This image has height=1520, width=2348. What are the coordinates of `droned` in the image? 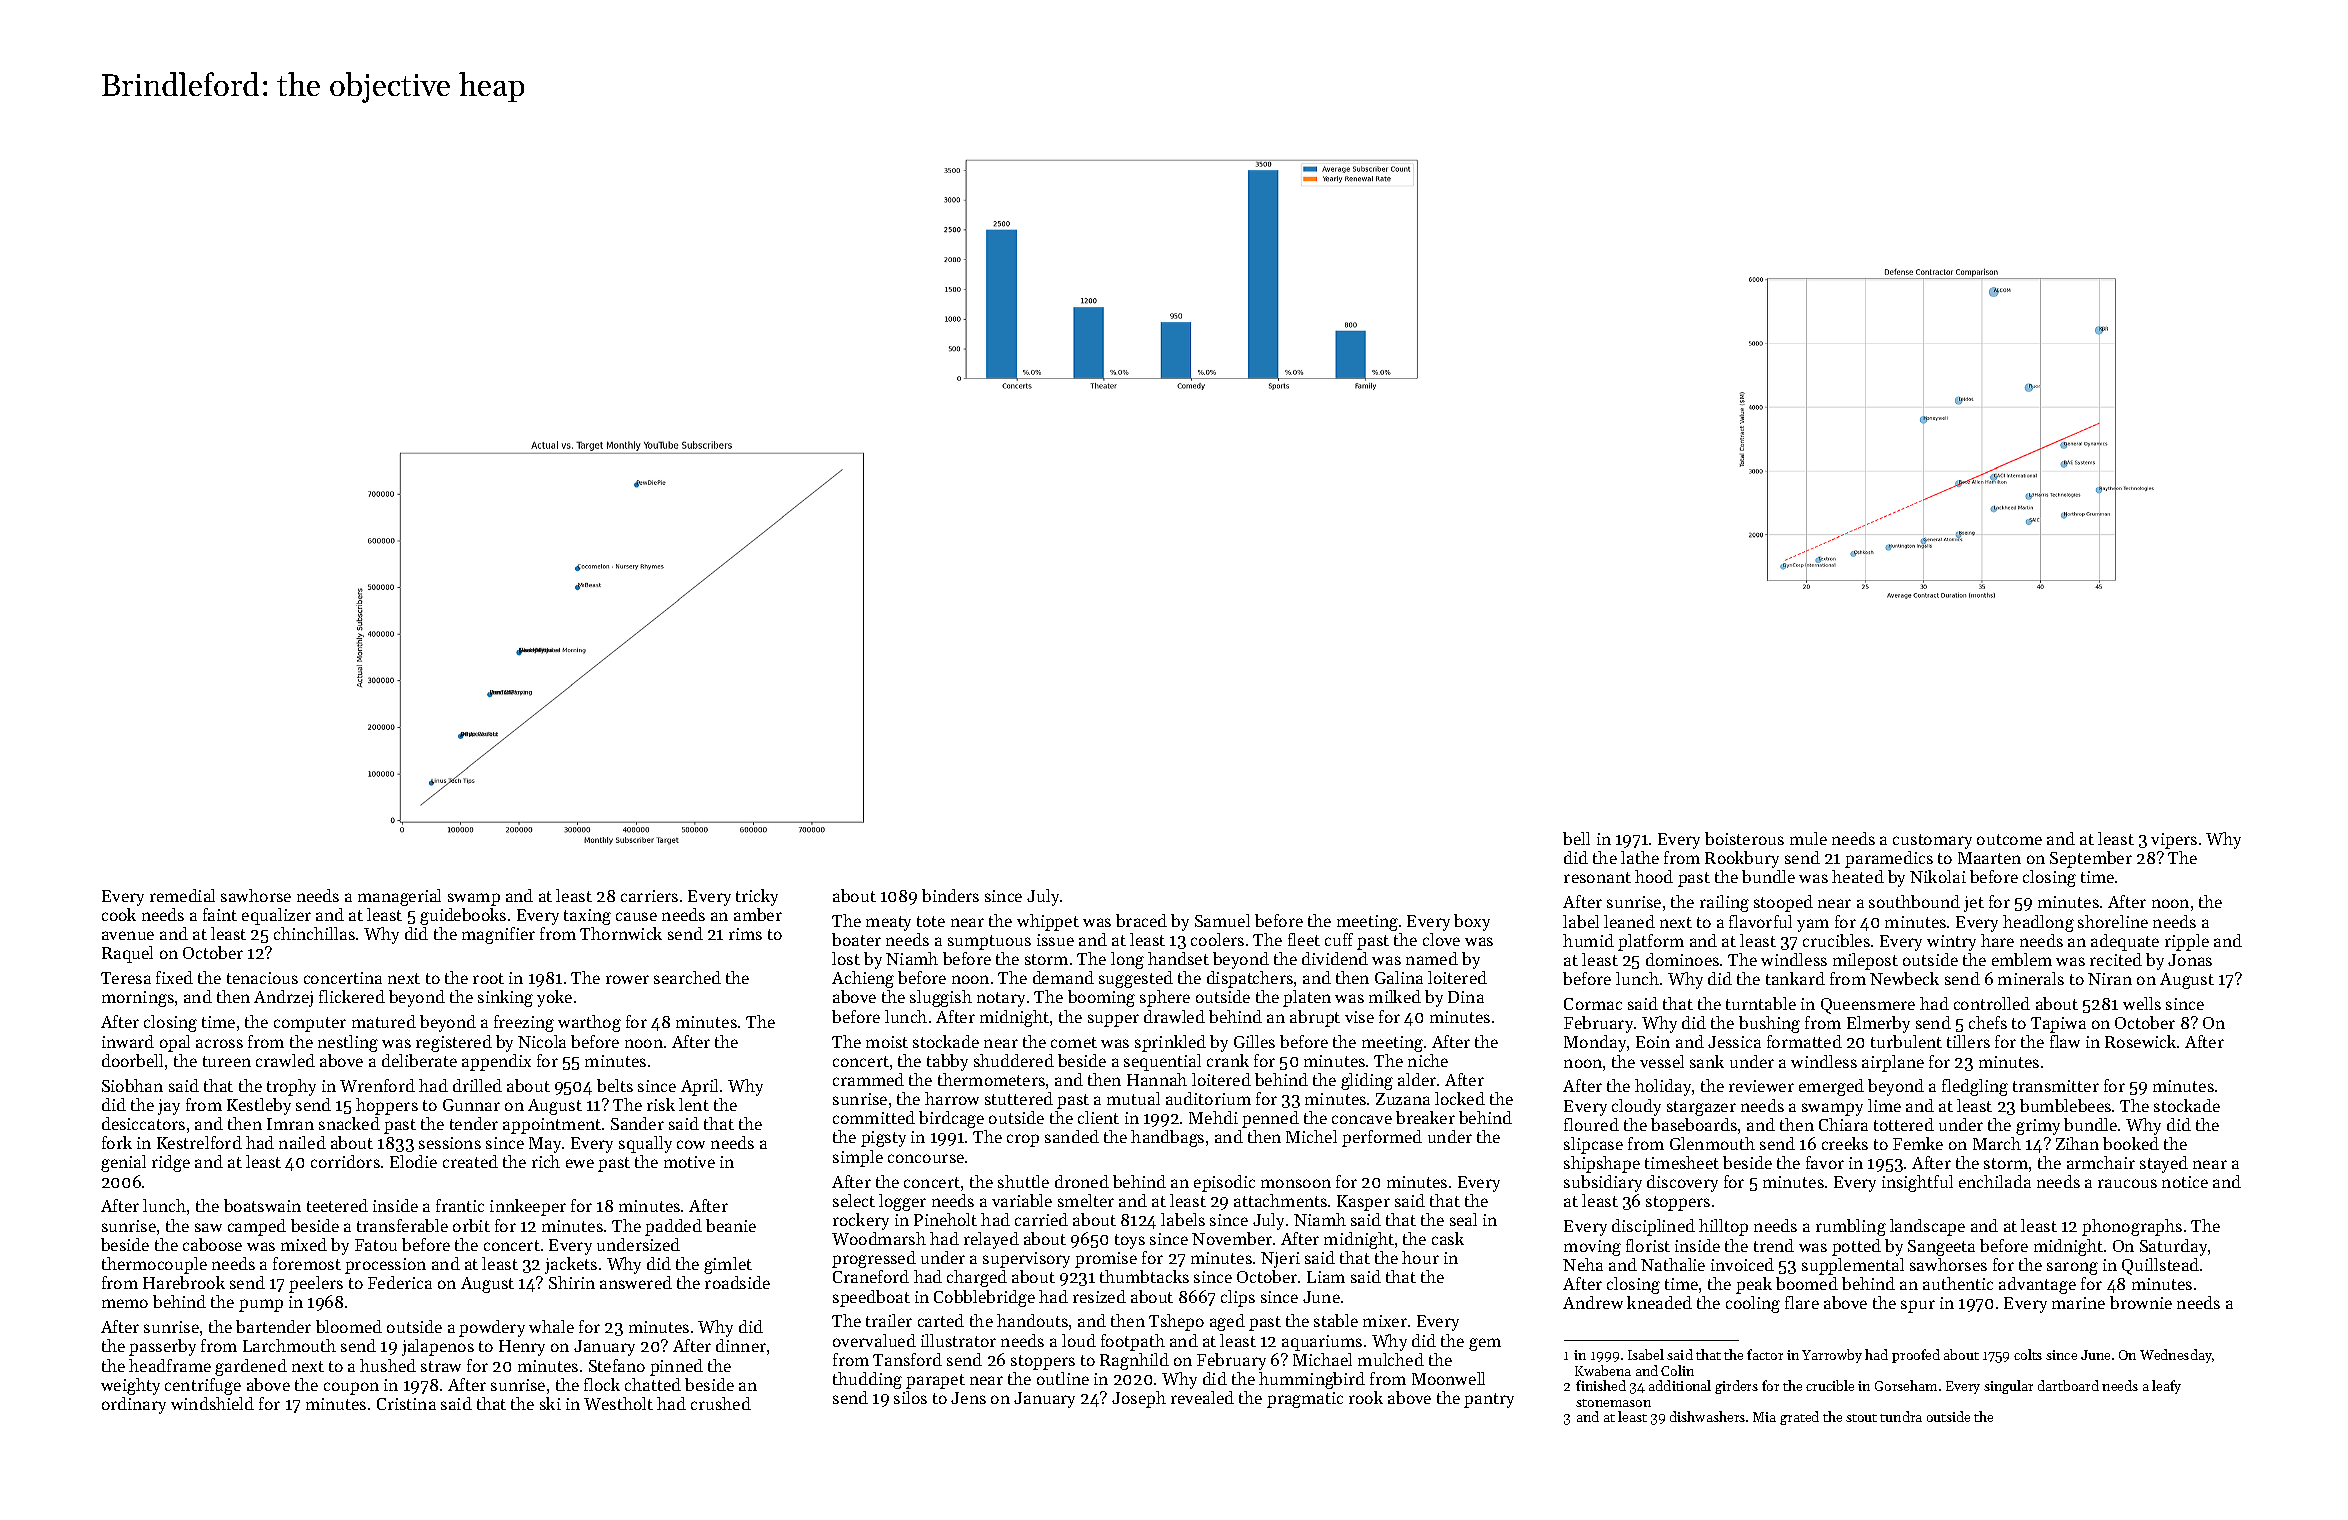 It's located at (1082, 1181).
